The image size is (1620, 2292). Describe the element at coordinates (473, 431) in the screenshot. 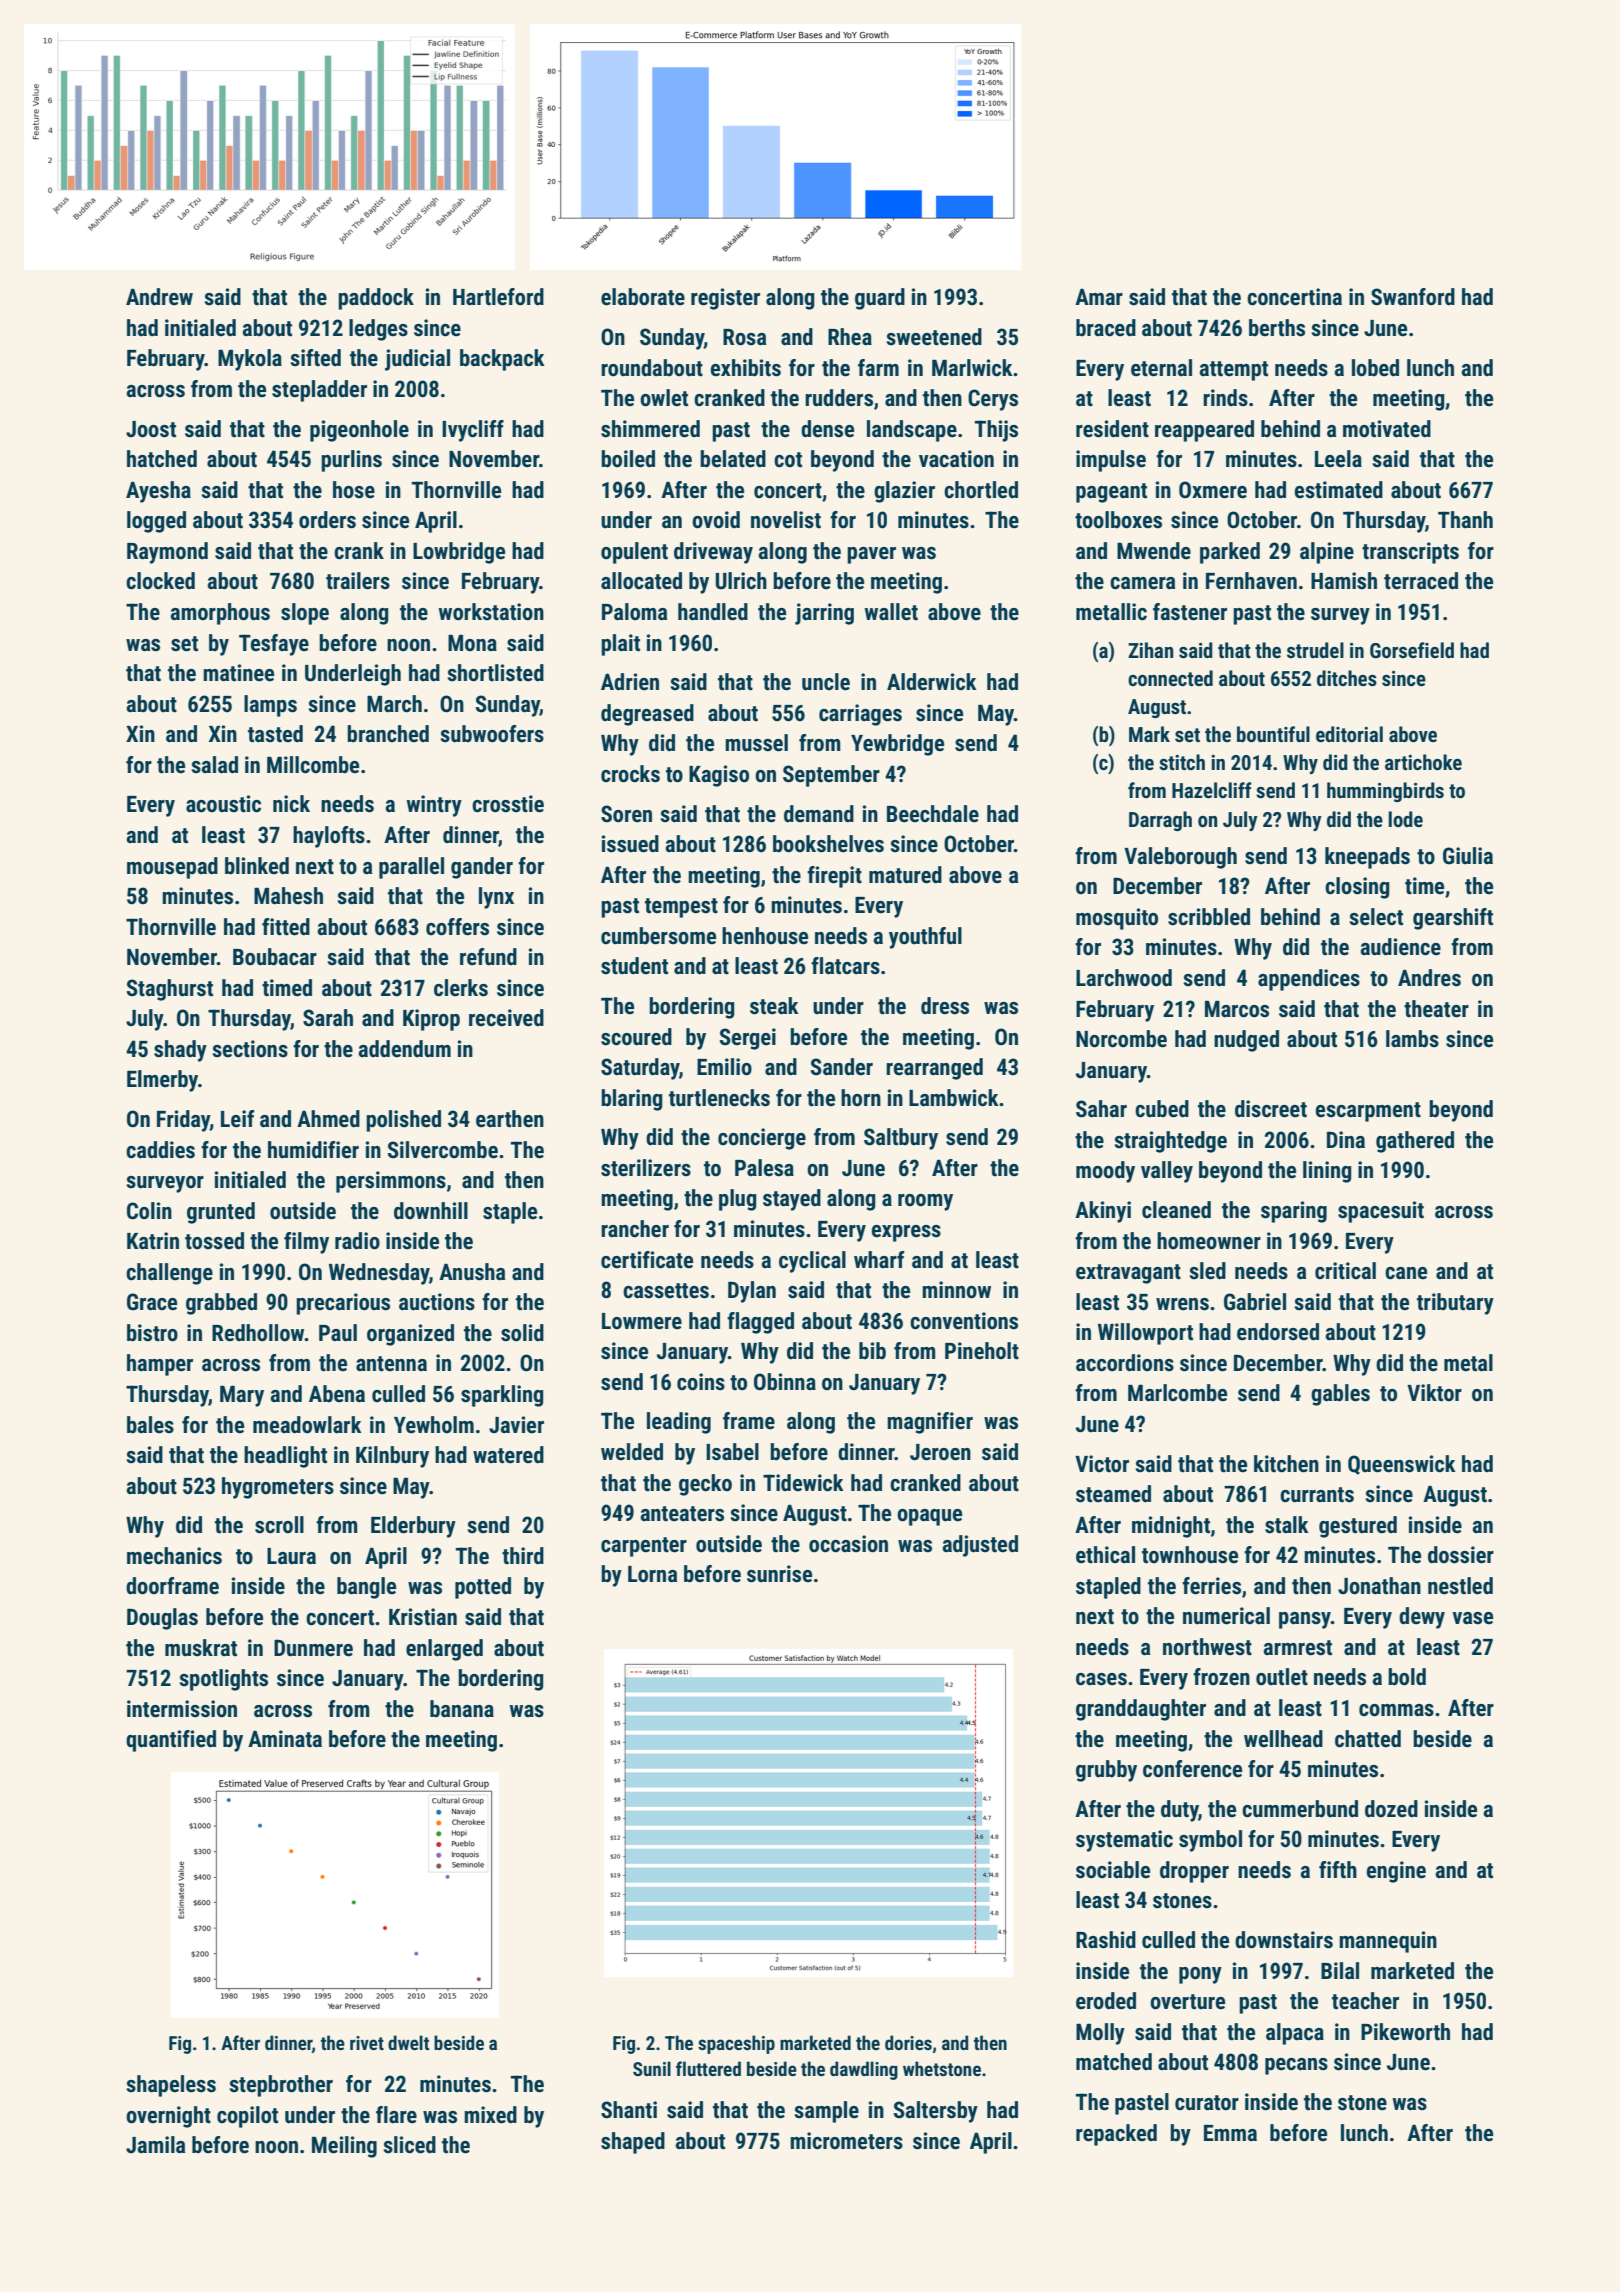

I see `Ivycliff` at that location.
